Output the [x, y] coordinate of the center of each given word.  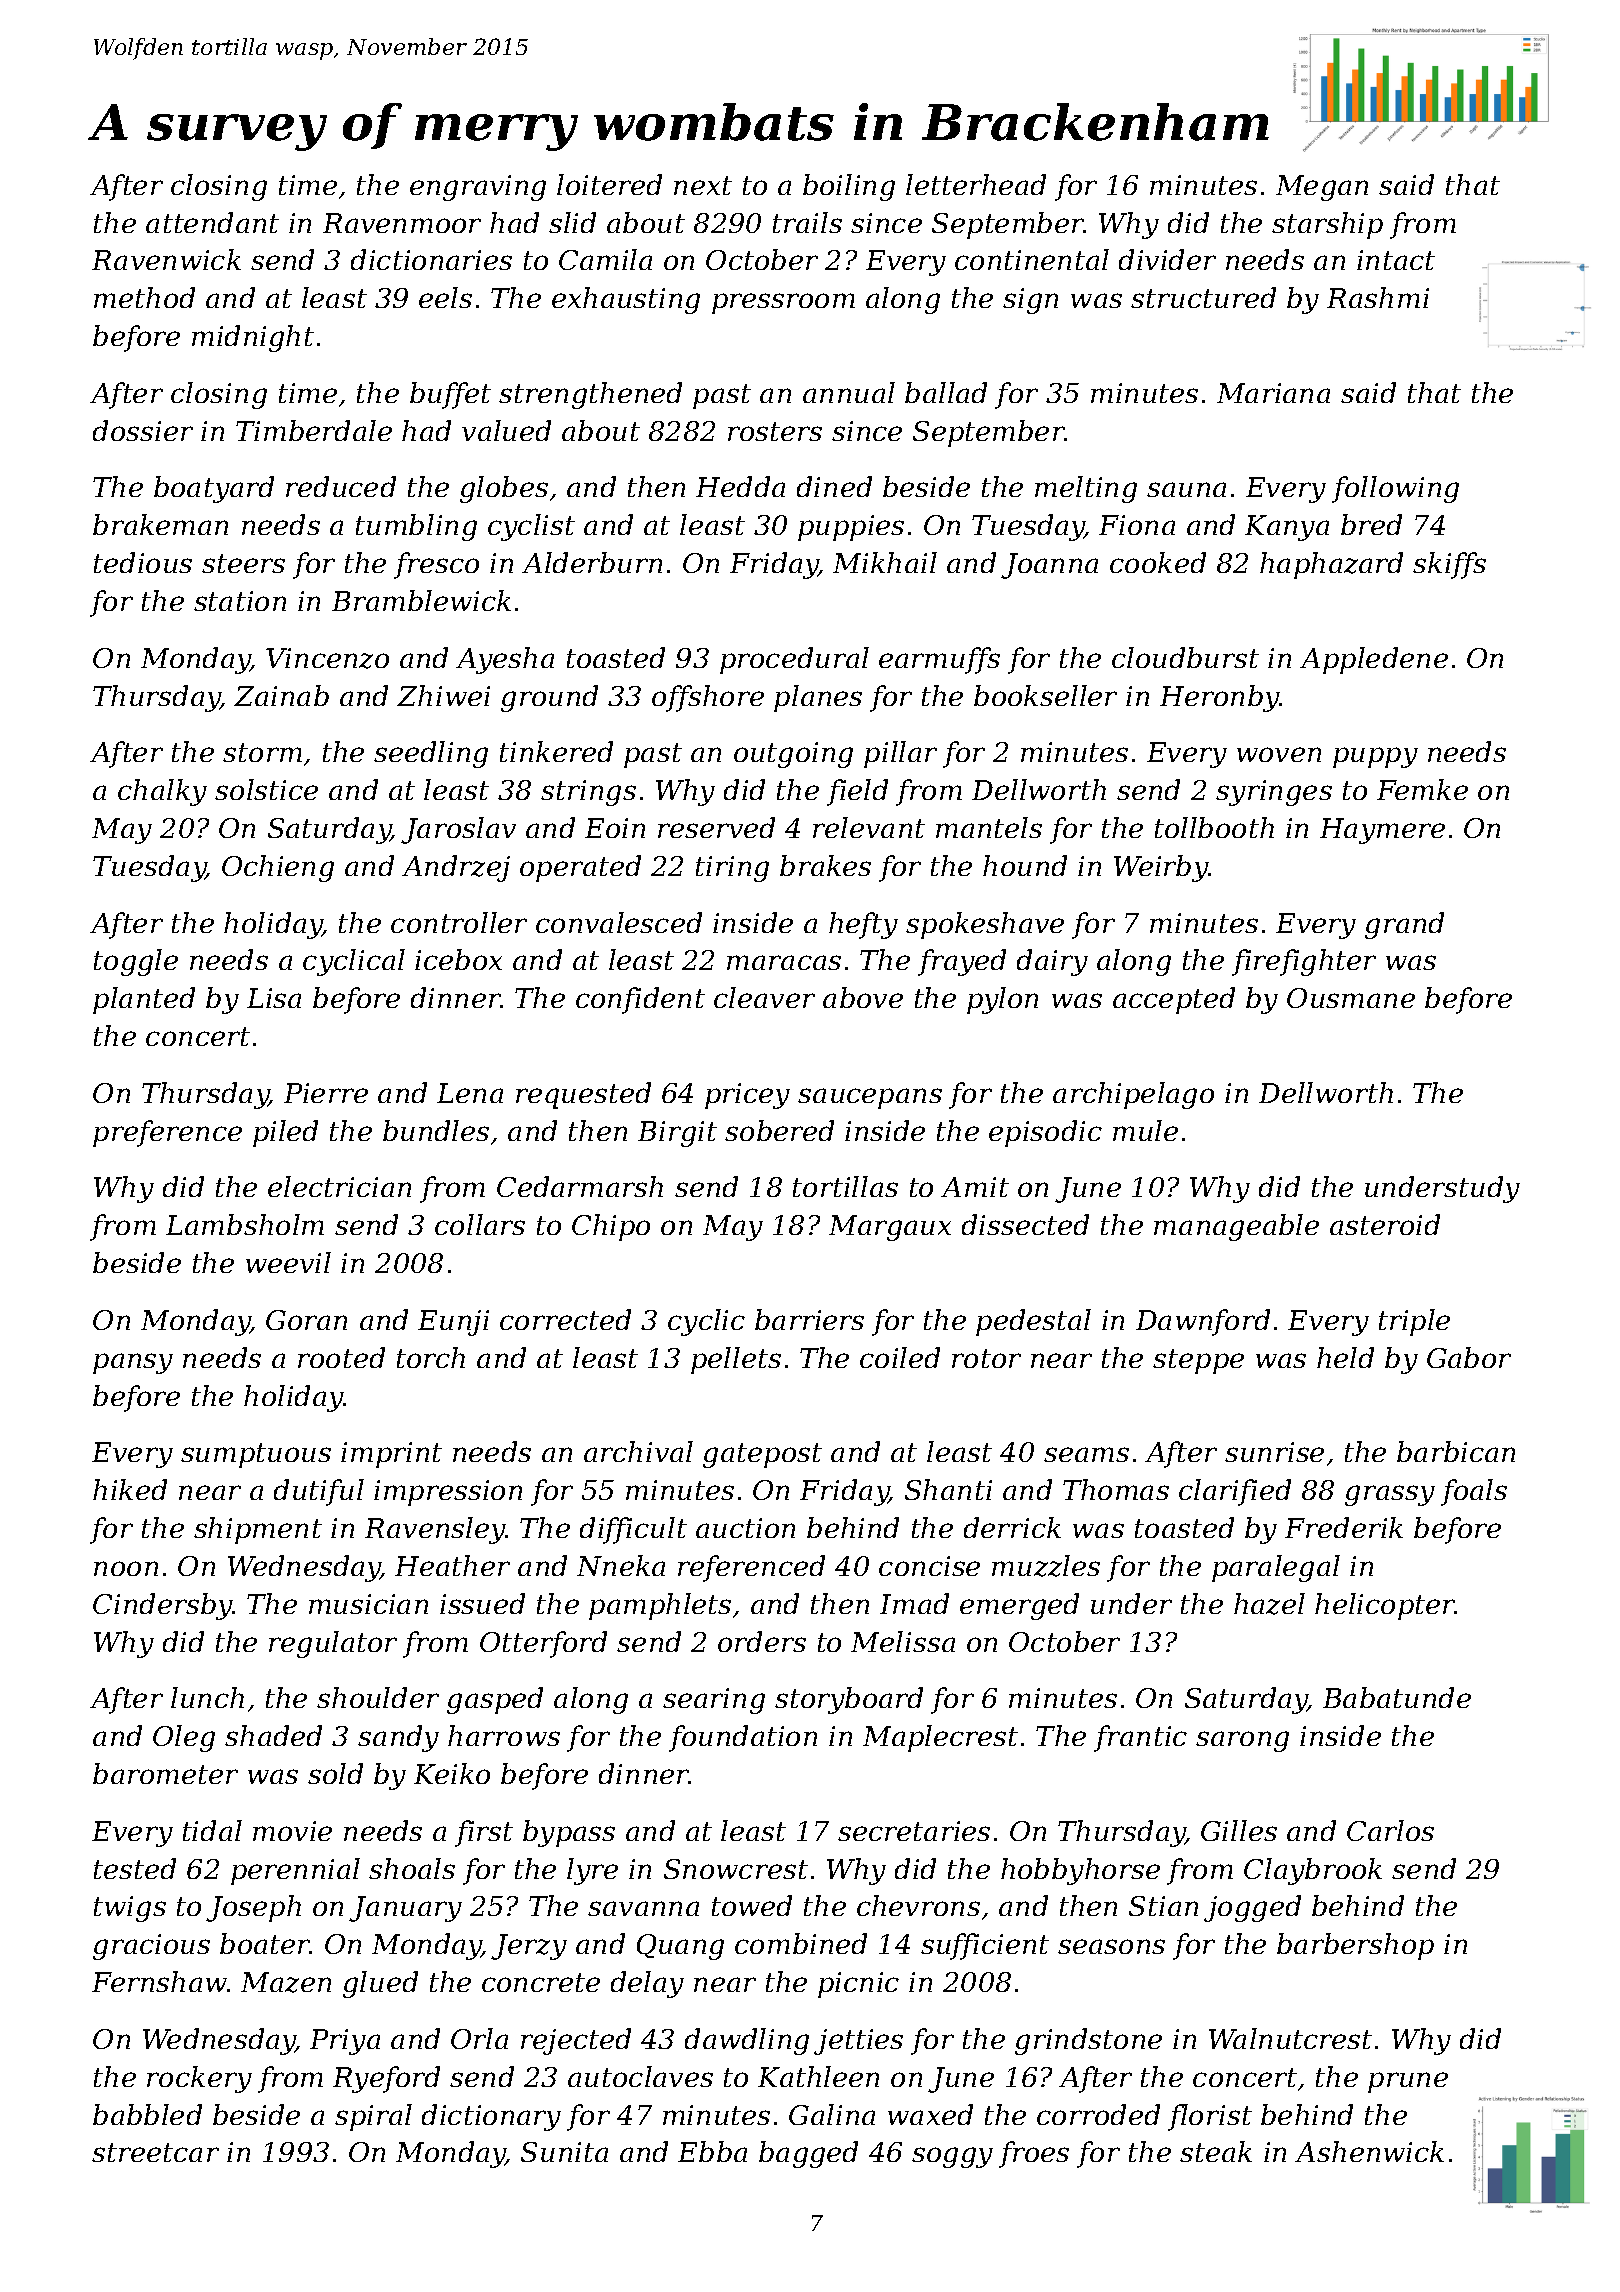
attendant [212, 222]
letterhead [976, 184]
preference [167, 1133]
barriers [809, 1319]
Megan [1322, 188]
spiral [373, 2117]
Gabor [1469, 1357]
